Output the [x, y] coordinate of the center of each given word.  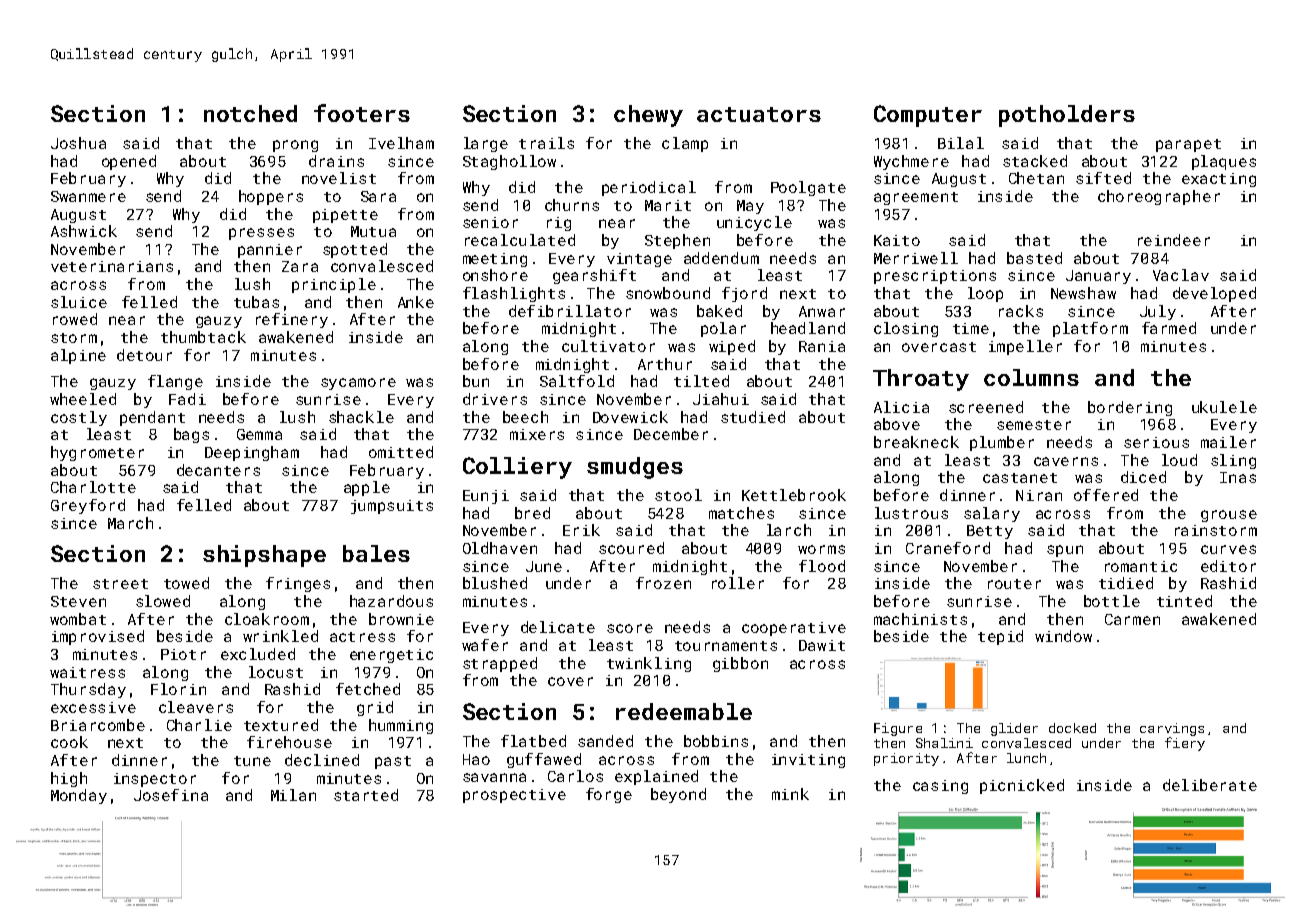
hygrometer [97, 453]
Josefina [171, 795]
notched [250, 113]
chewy [648, 116]
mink [790, 794]
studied [753, 417]
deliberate [1210, 785]
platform [1090, 329]
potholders [1067, 116]
